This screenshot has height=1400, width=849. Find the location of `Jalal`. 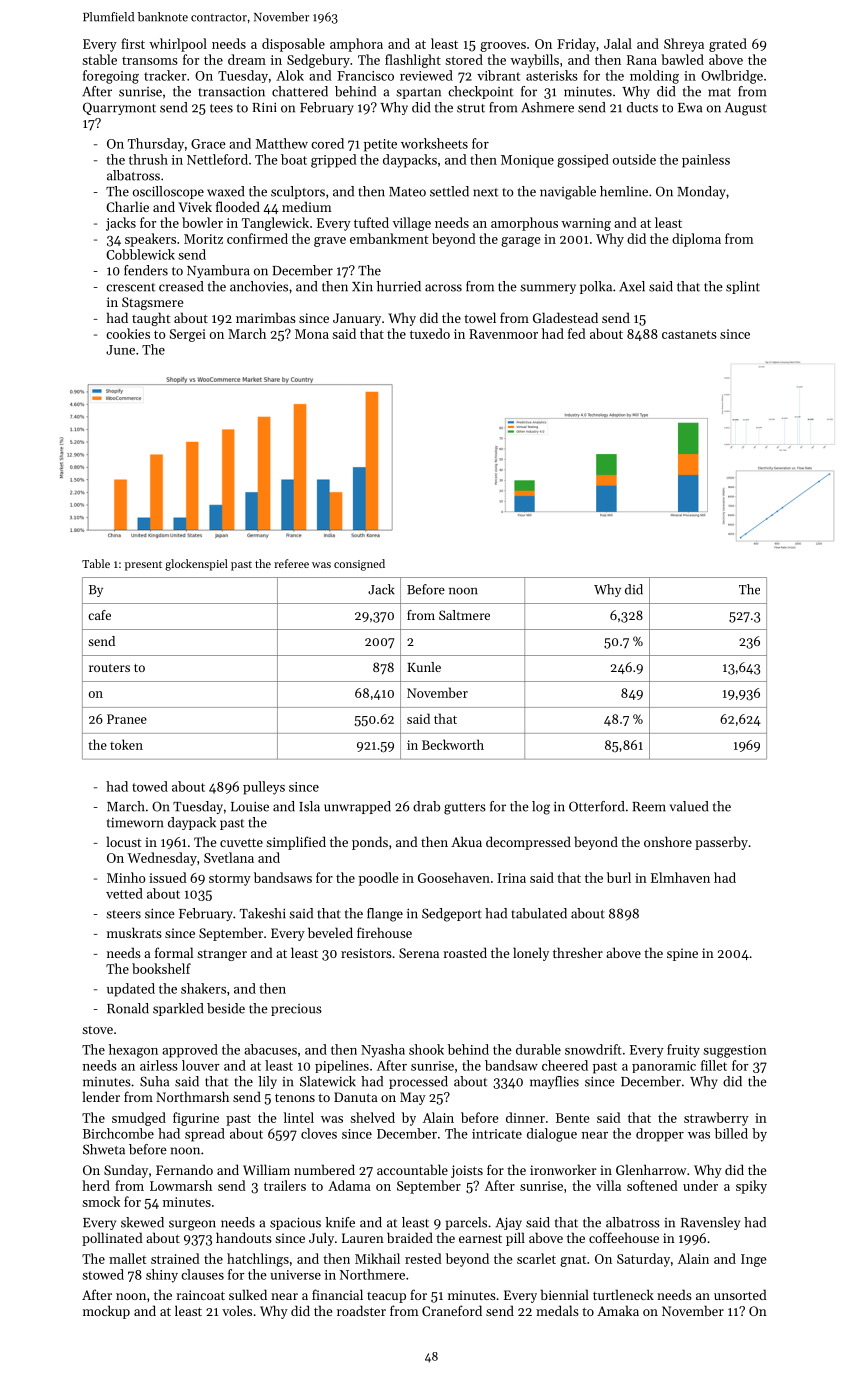

Jalal is located at coordinates (618, 43).
